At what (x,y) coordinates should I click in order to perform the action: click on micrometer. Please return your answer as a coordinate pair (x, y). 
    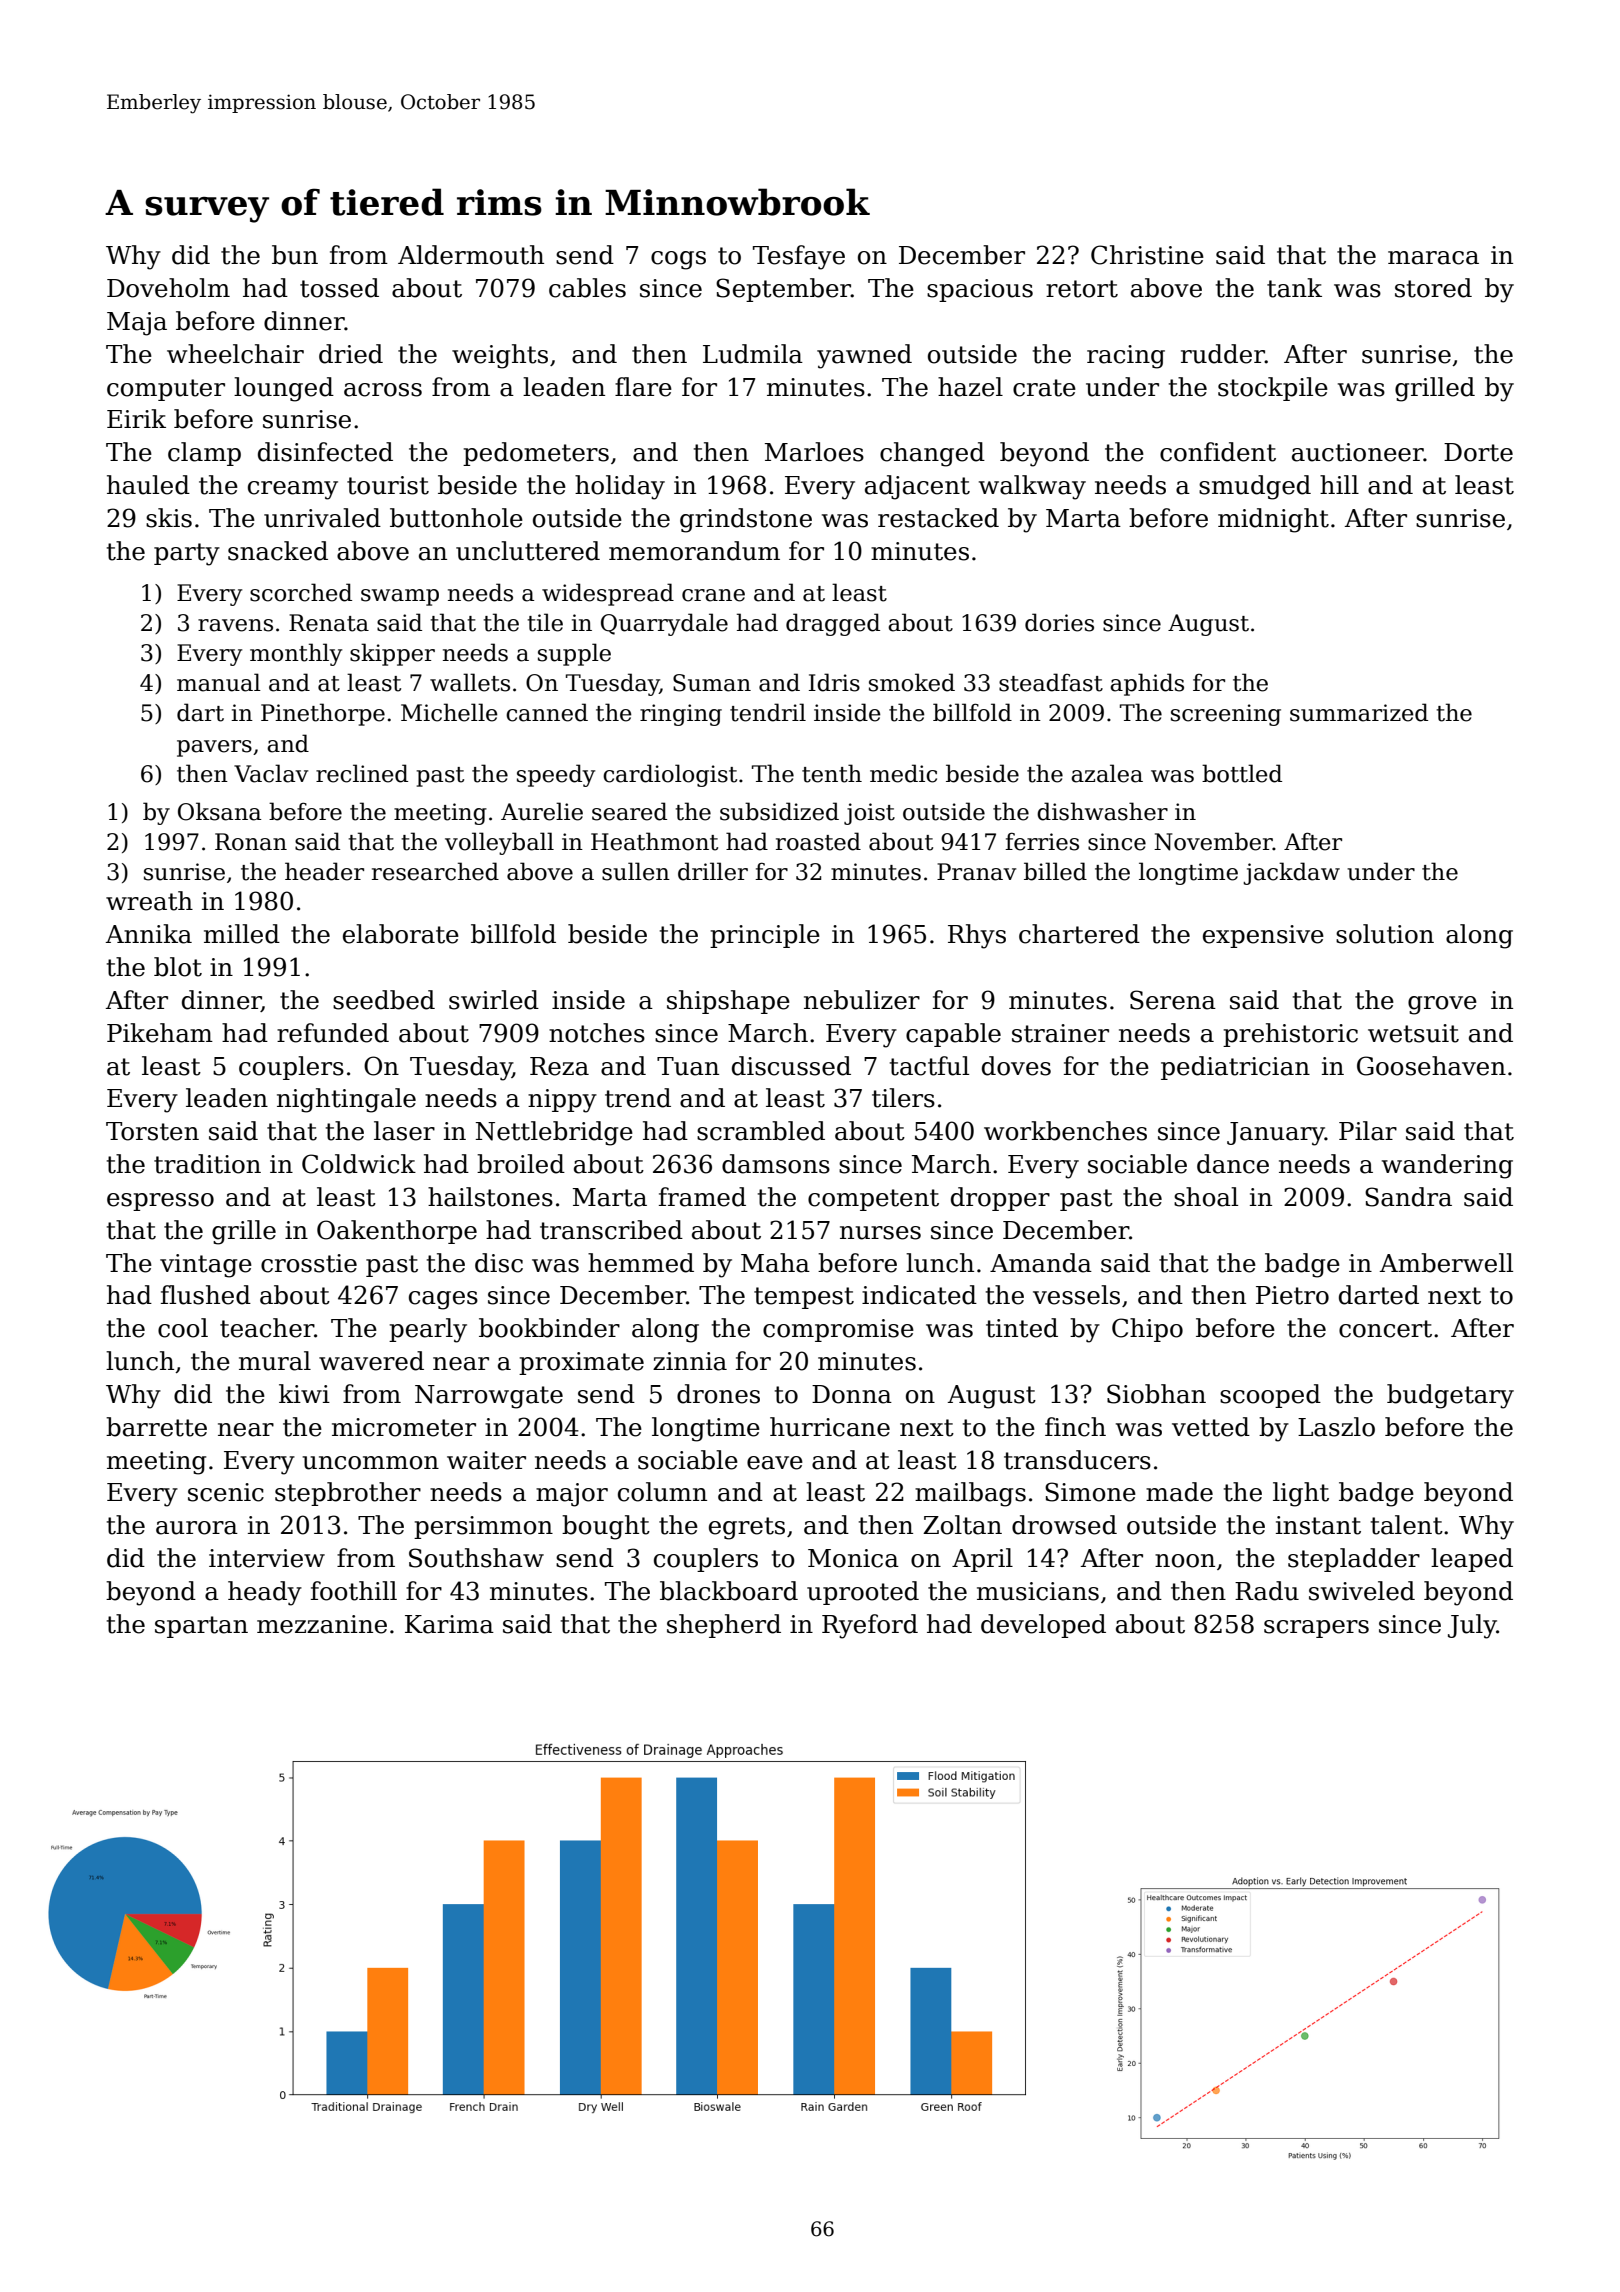
    Looking at the image, I should click on (404, 1427).
